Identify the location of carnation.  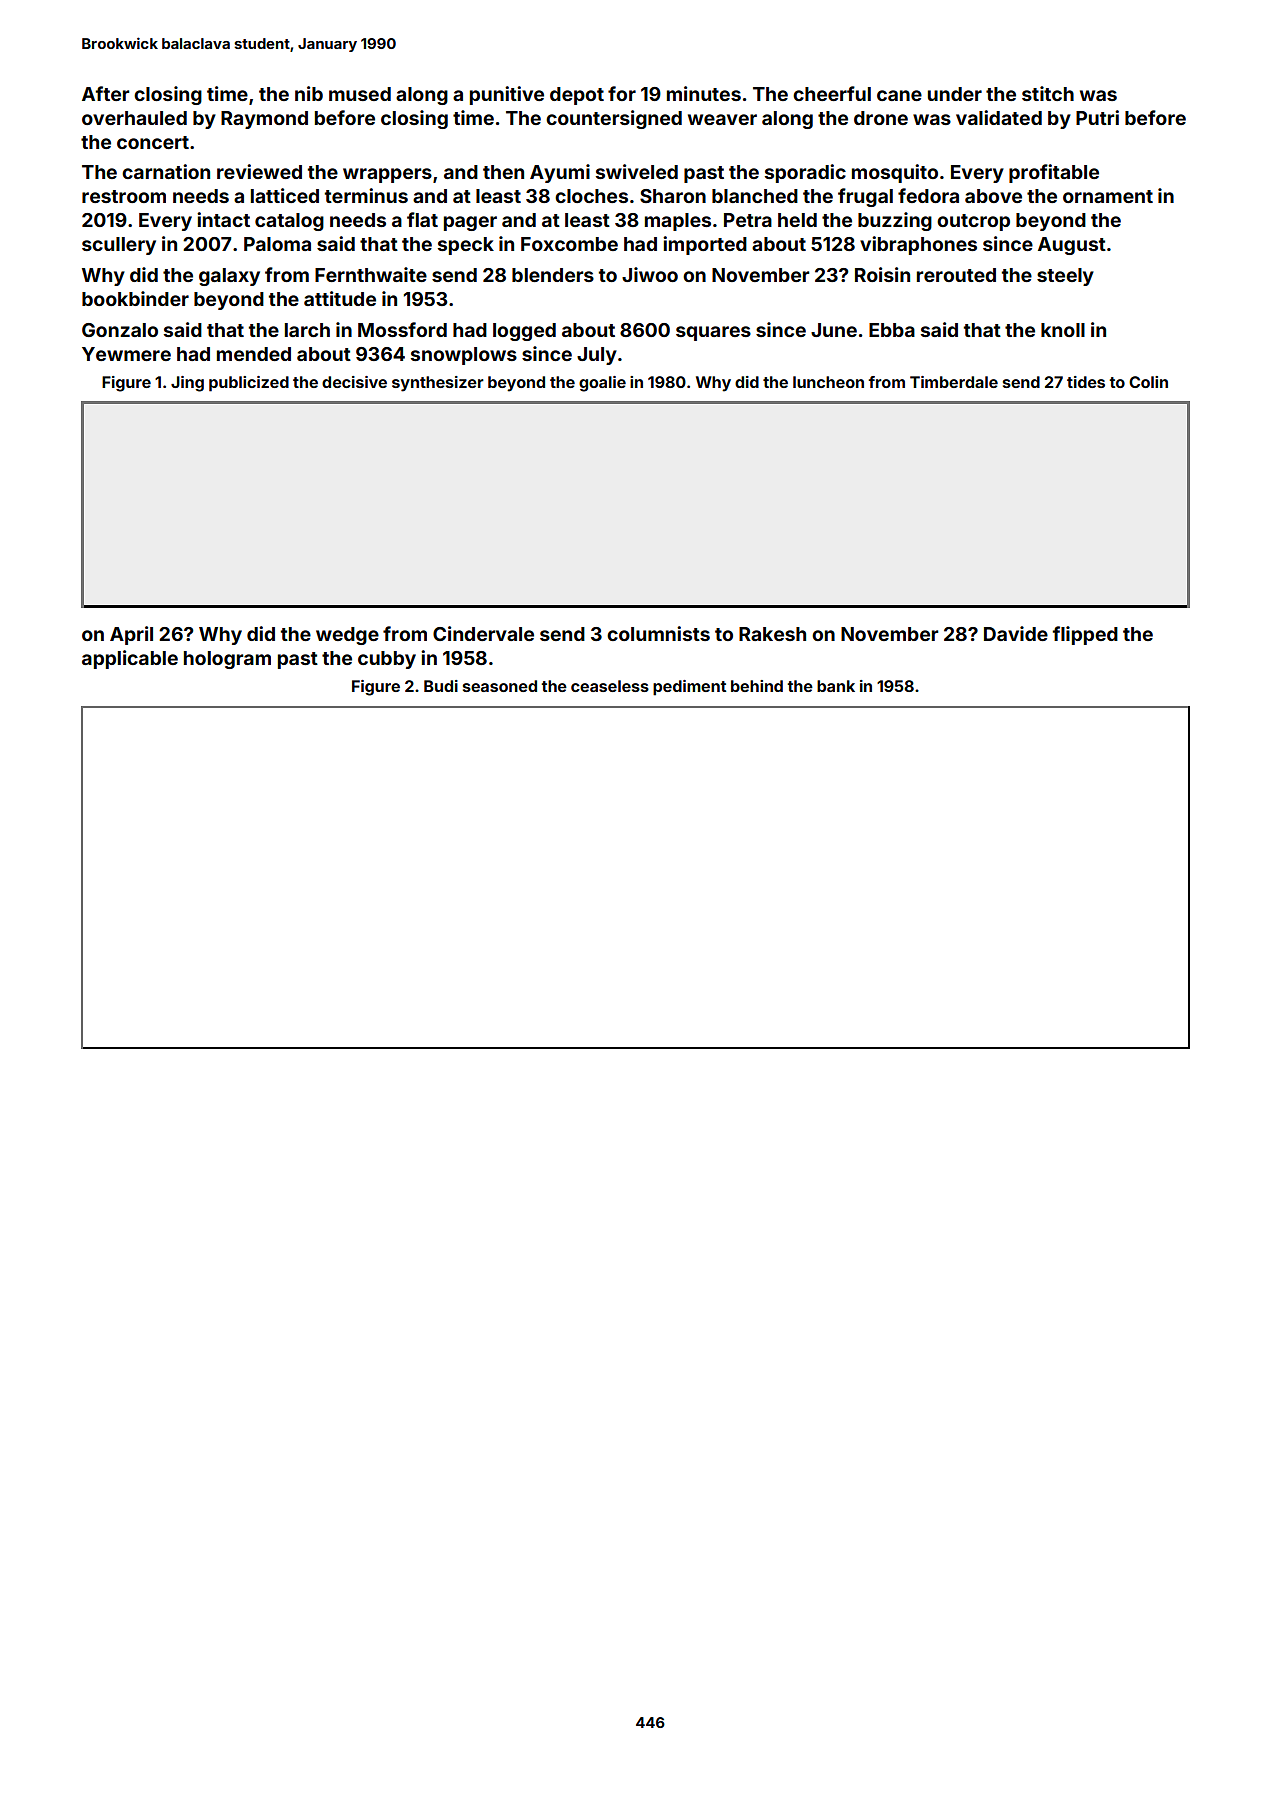
(166, 171).
